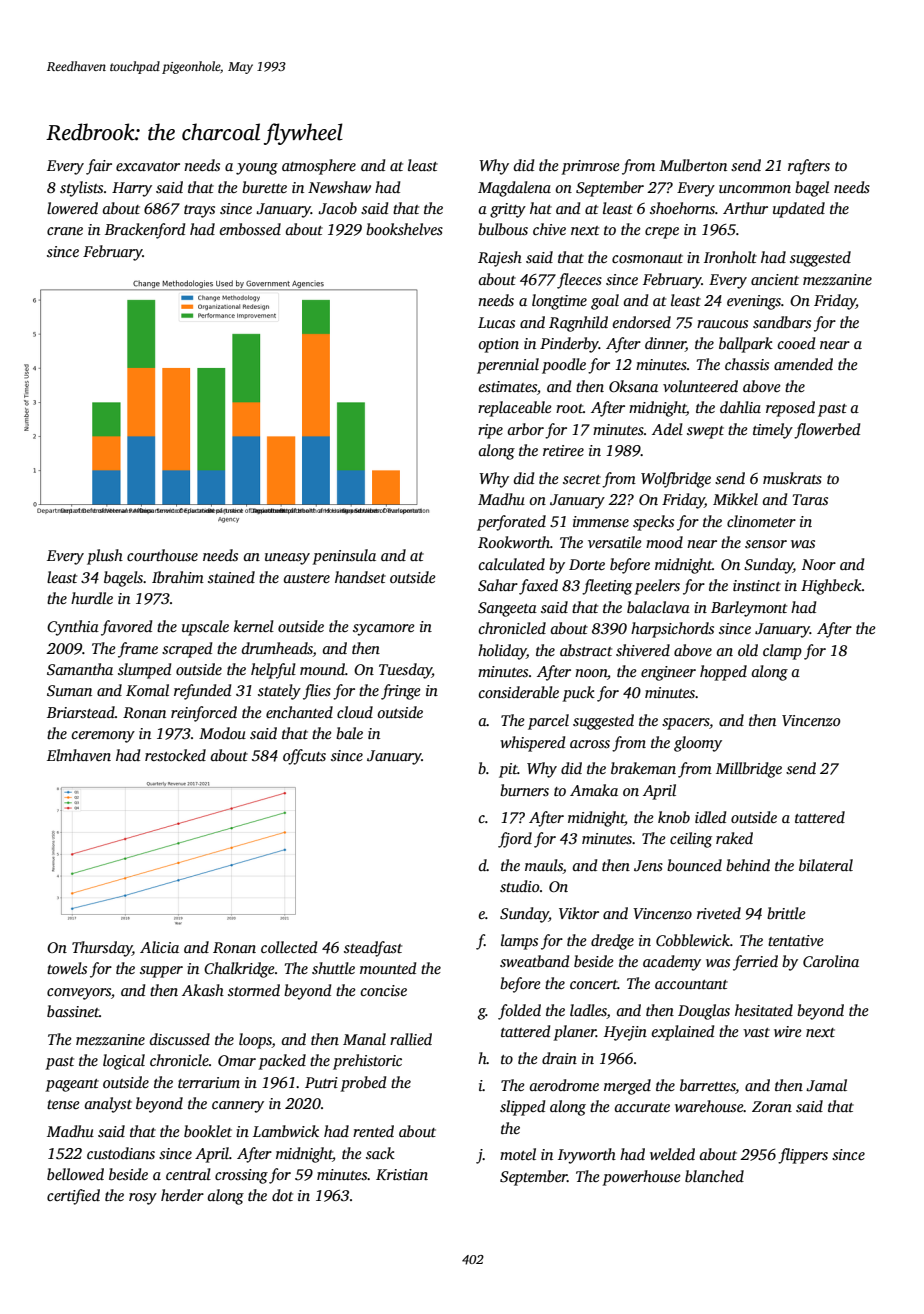 This screenshot has width=924, height=1314. What do you see at coordinates (105, 557) in the screenshot?
I see `plush` at bounding box center [105, 557].
